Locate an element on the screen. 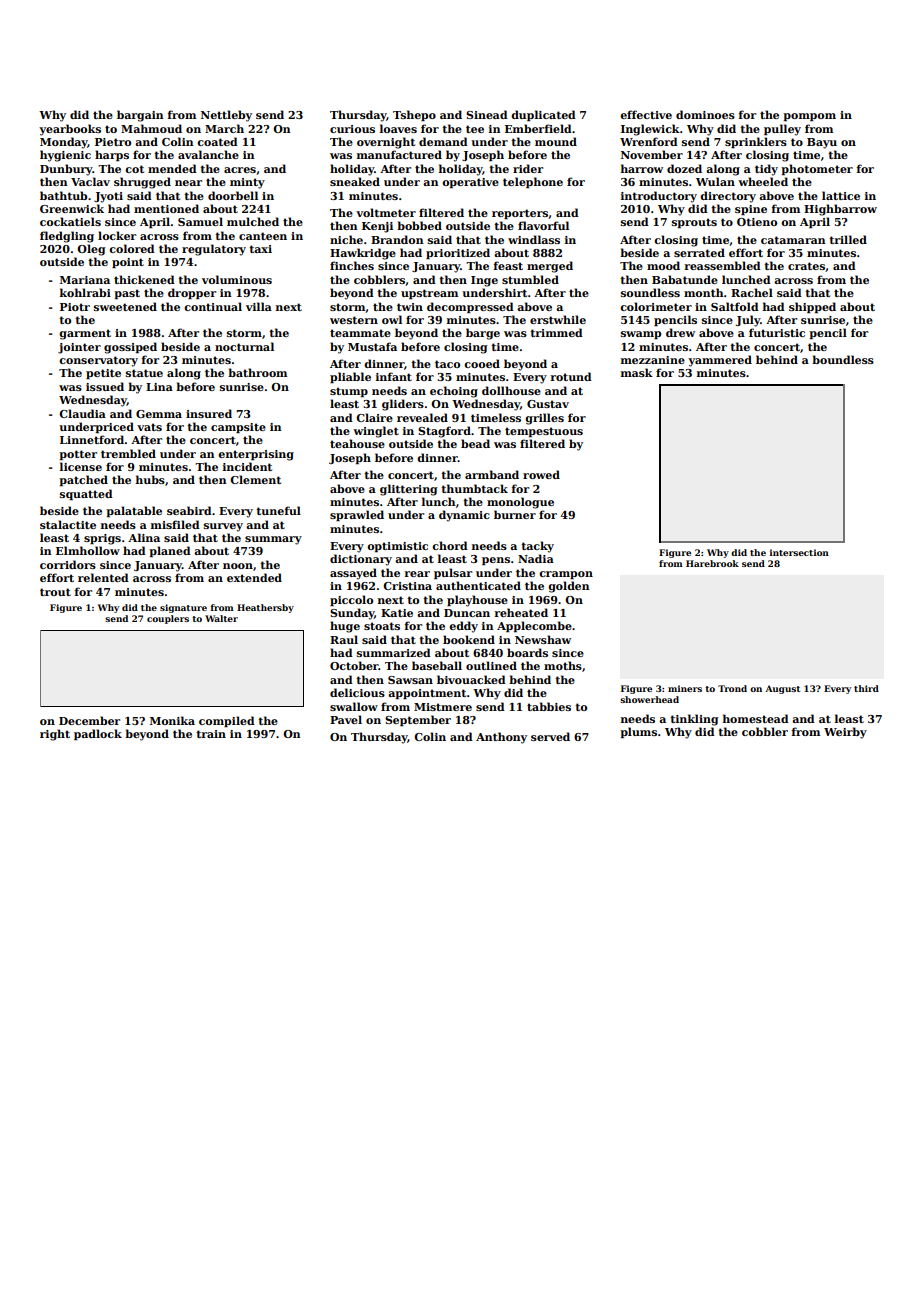 Image resolution: width=924 pixels, height=1308 pixels. December is located at coordinates (89, 720).
